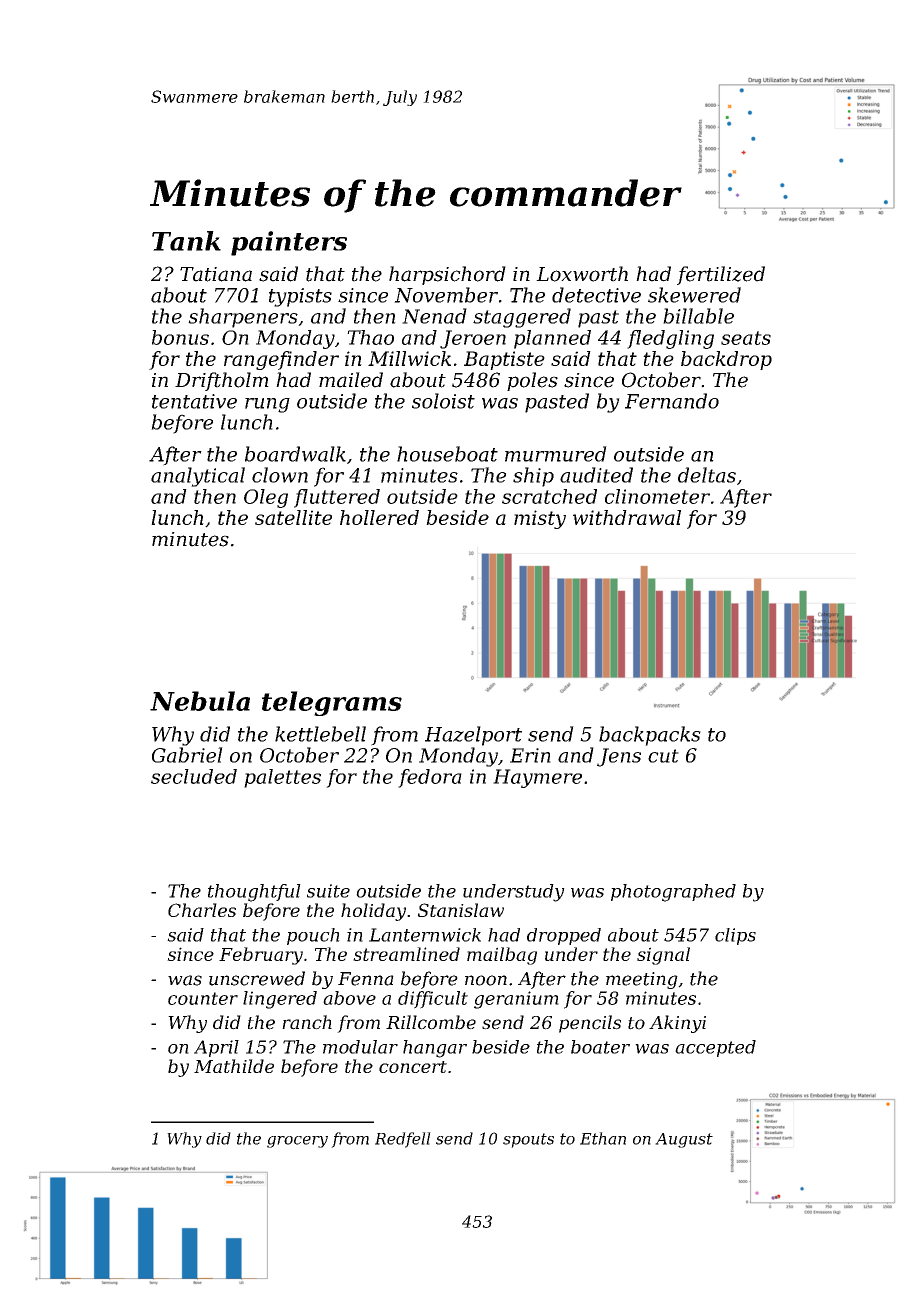  I want to click on Tank, so click(186, 241).
